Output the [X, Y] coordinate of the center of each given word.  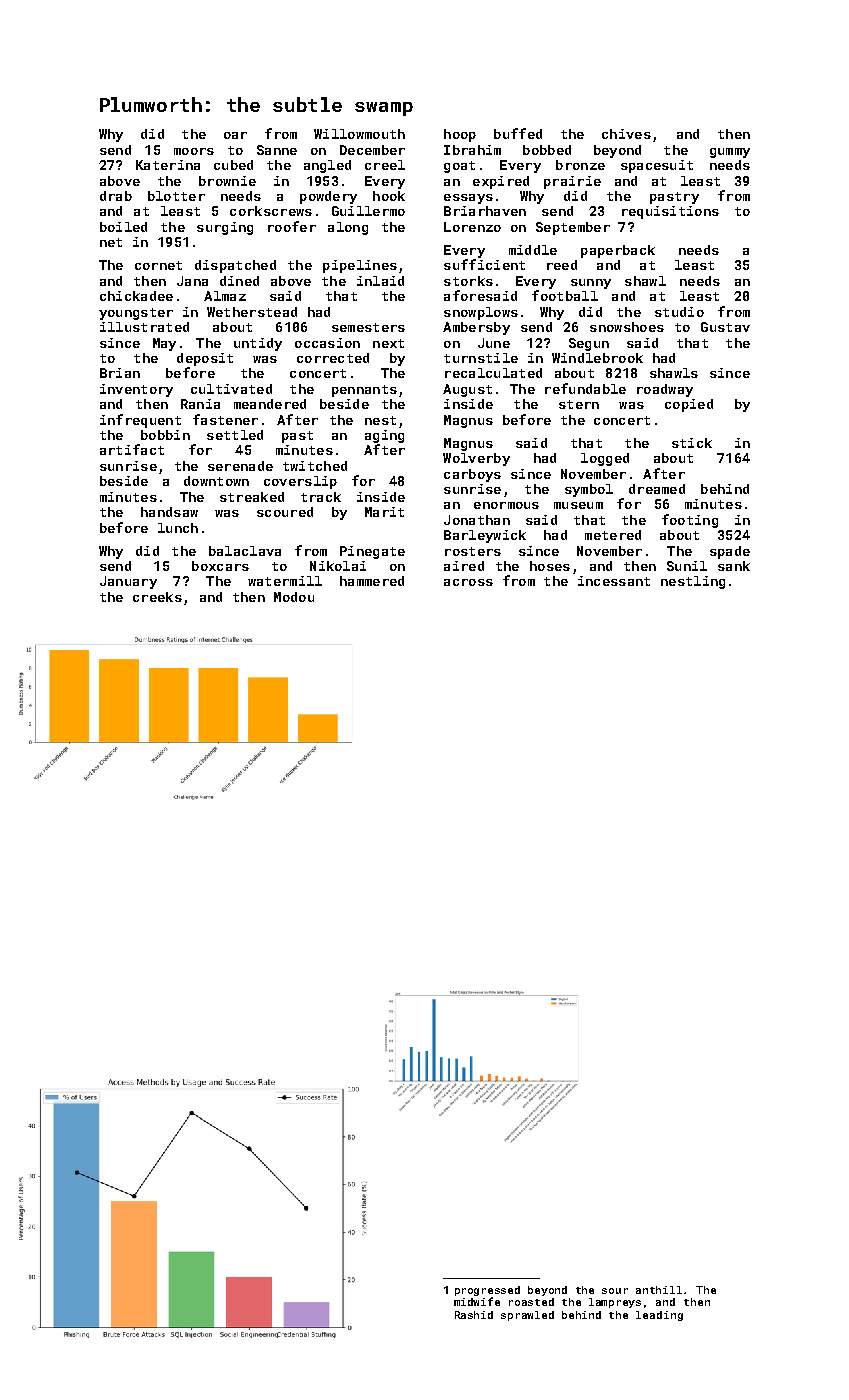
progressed [487, 1291]
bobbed [547, 150]
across [468, 582]
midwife [477, 1301]
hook [389, 196]
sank [734, 566]
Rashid [474, 1315]
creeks [157, 597]
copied [689, 405]
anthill [659, 1290]
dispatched [235, 266]
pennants [364, 391]
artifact [132, 449]
